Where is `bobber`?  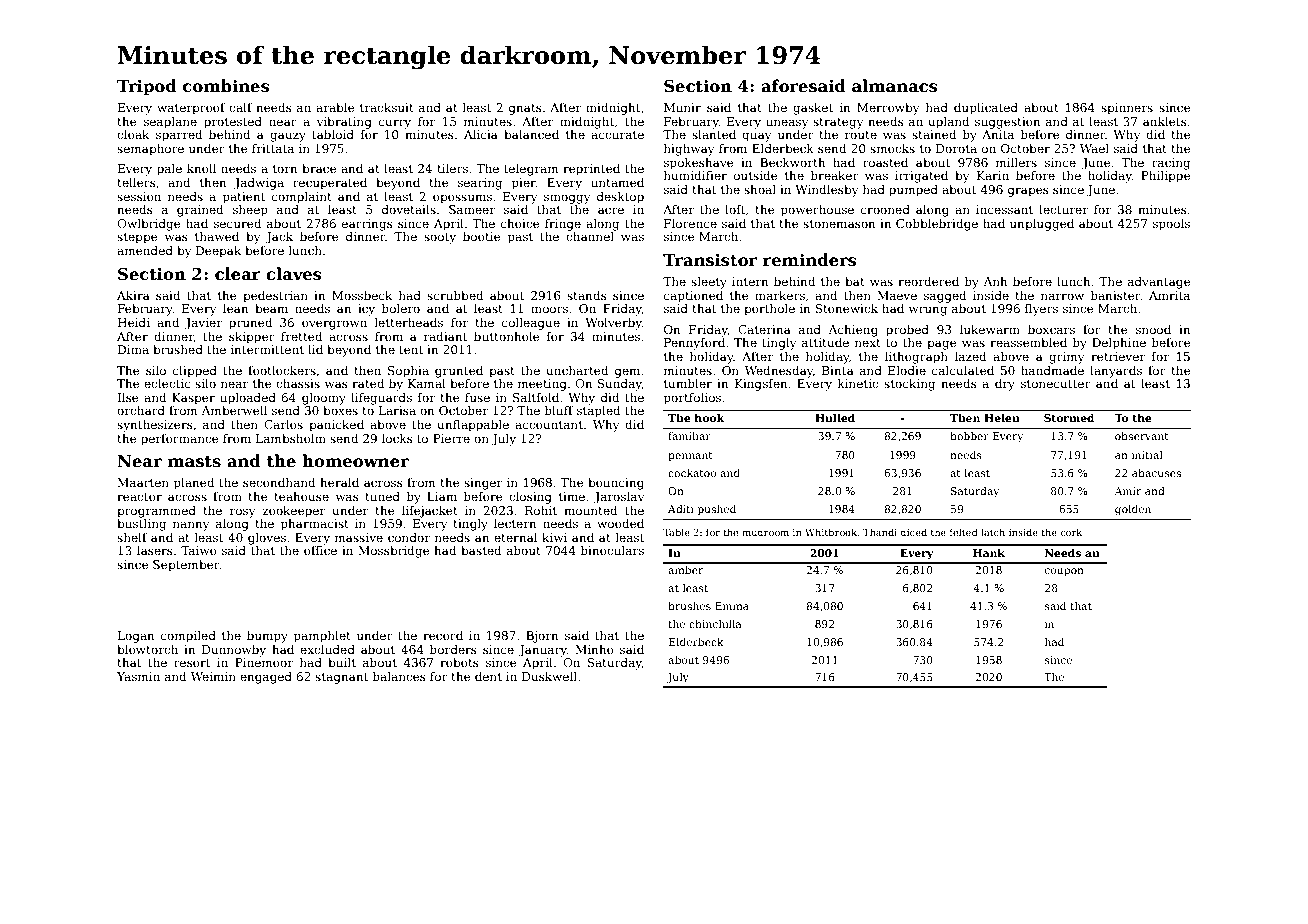 bobber is located at coordinates (969, 436).
